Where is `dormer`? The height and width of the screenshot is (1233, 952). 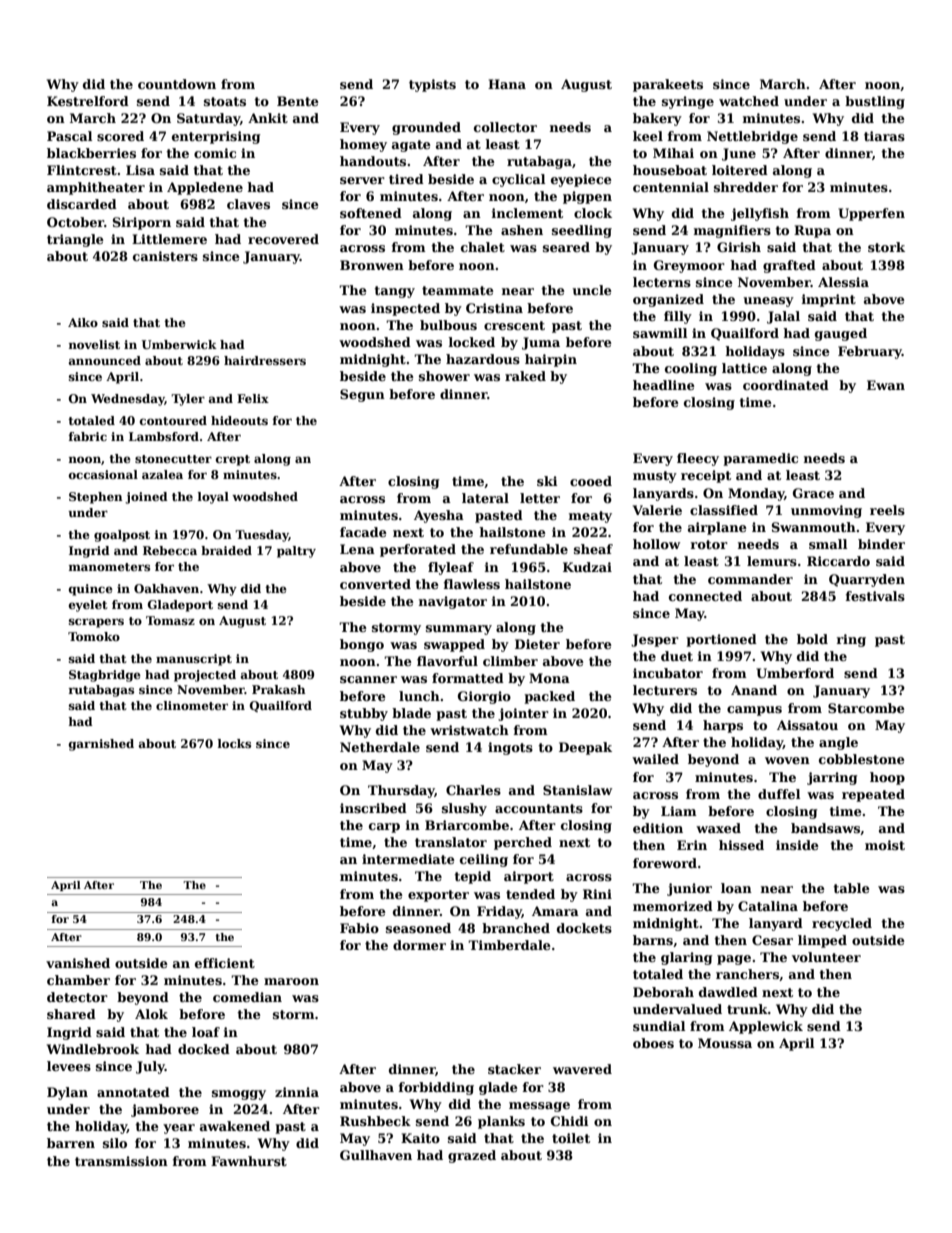 dormer is located at coordinates (419, 945).
